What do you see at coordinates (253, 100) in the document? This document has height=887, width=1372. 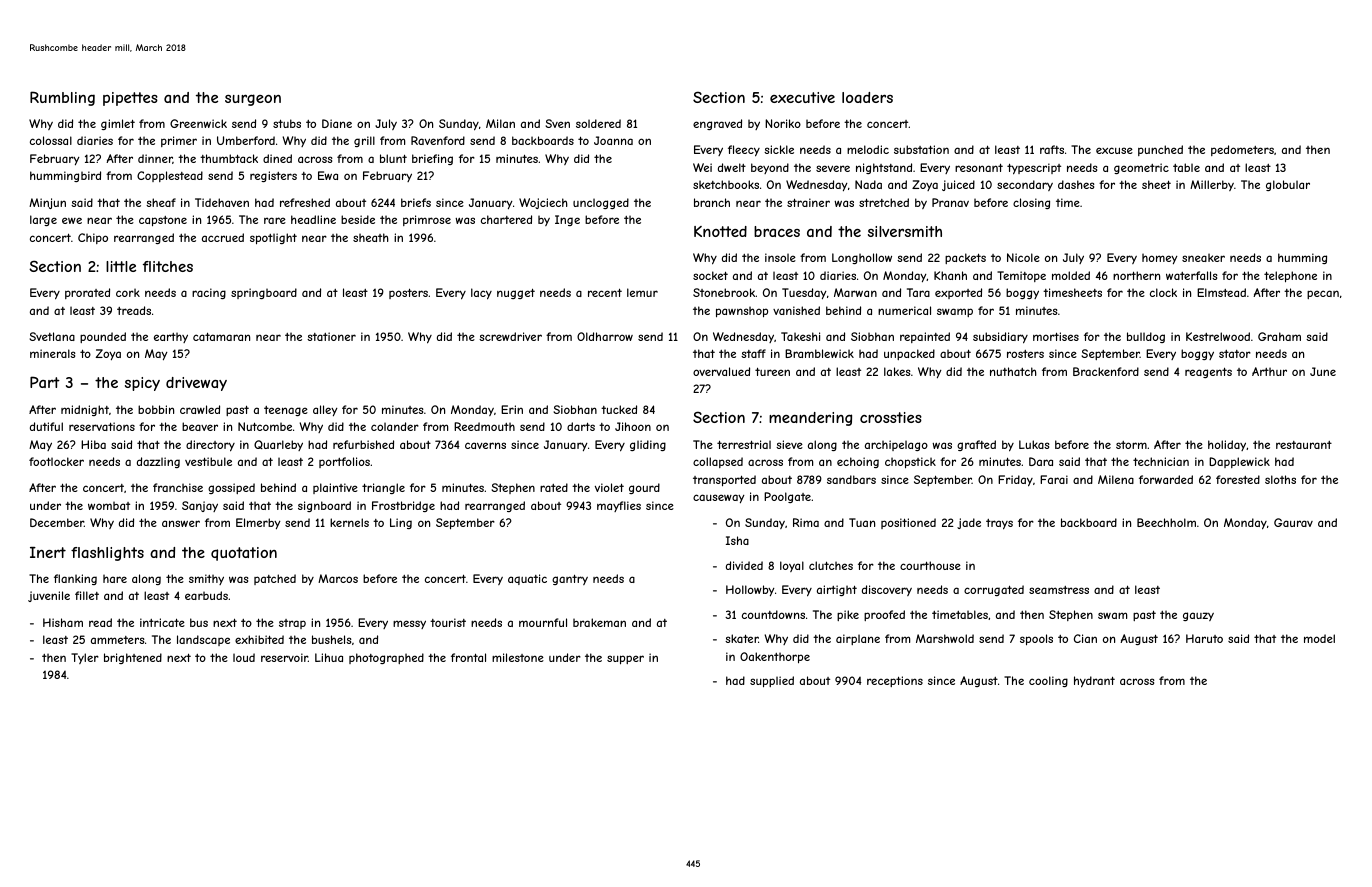 I see `surgeon` at bounding box center [253, 100].
